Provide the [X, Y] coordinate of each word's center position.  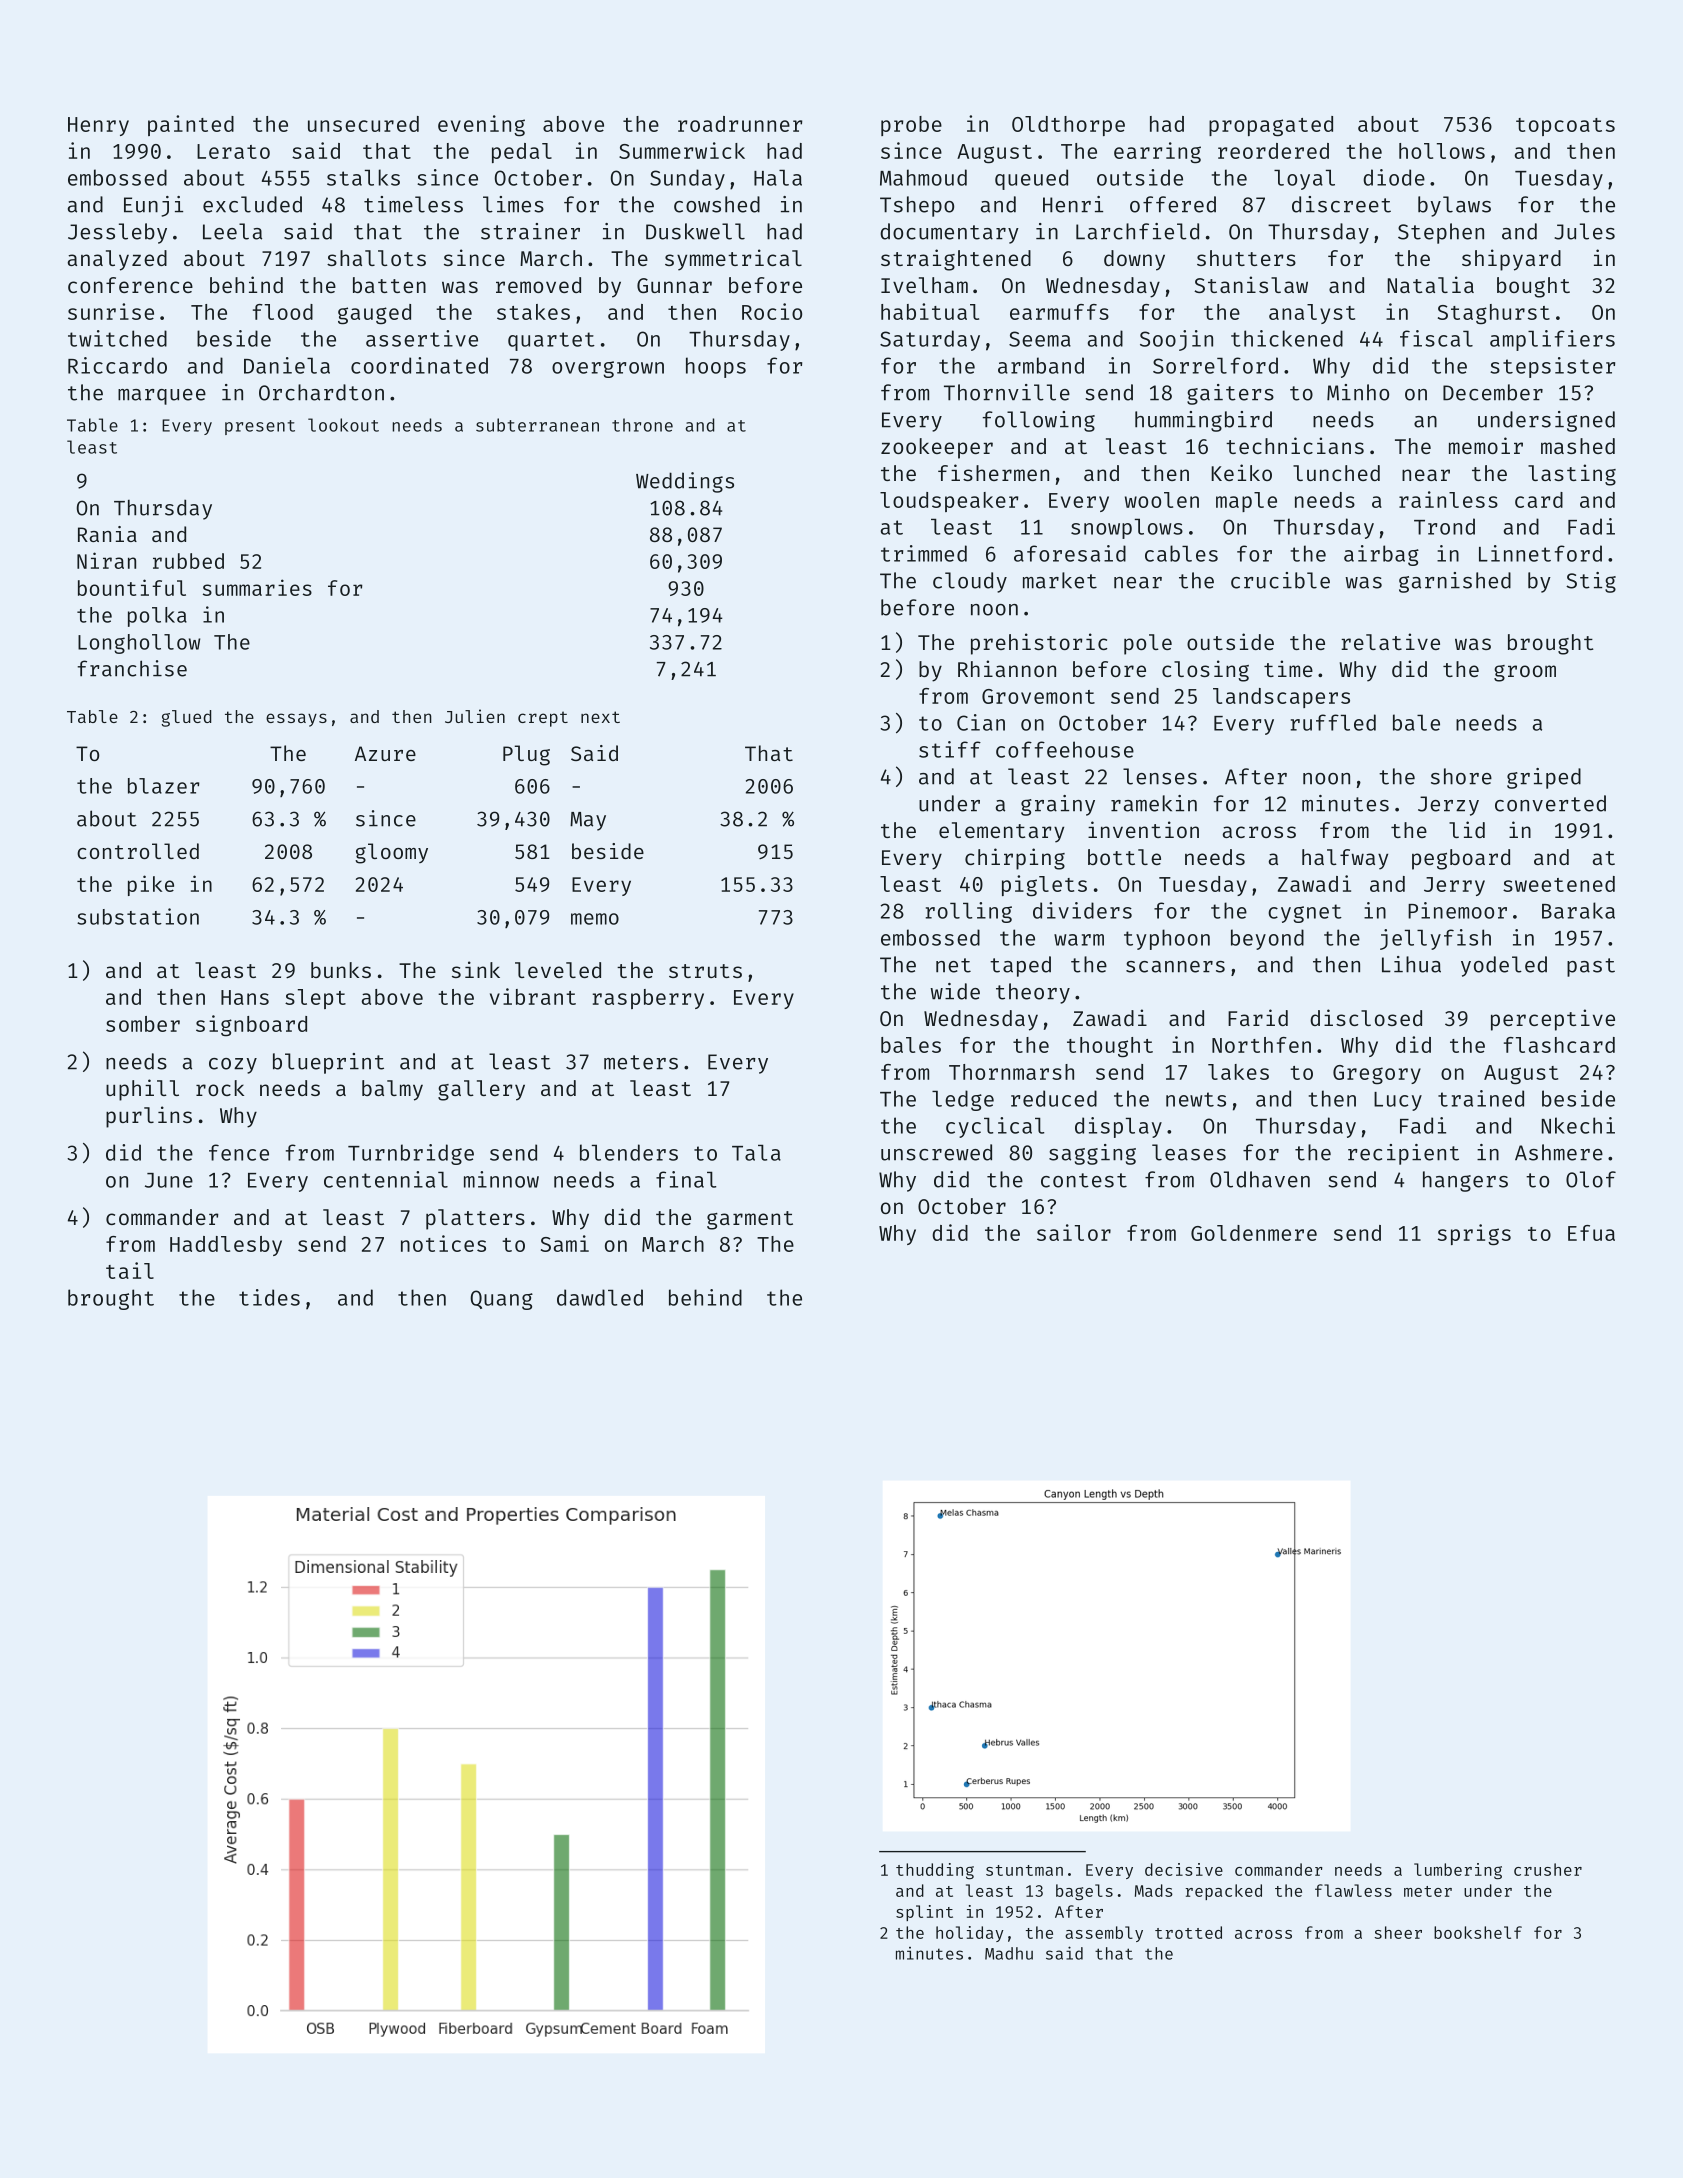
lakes [1238, 1072]
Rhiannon [1007, 668]
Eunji [153, 206]
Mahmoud [923, 177]
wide [955, 991]
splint [924, 1913]
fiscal [1436, 338]
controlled [138, 851]
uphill [142, 1090]
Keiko [1241, 472]
